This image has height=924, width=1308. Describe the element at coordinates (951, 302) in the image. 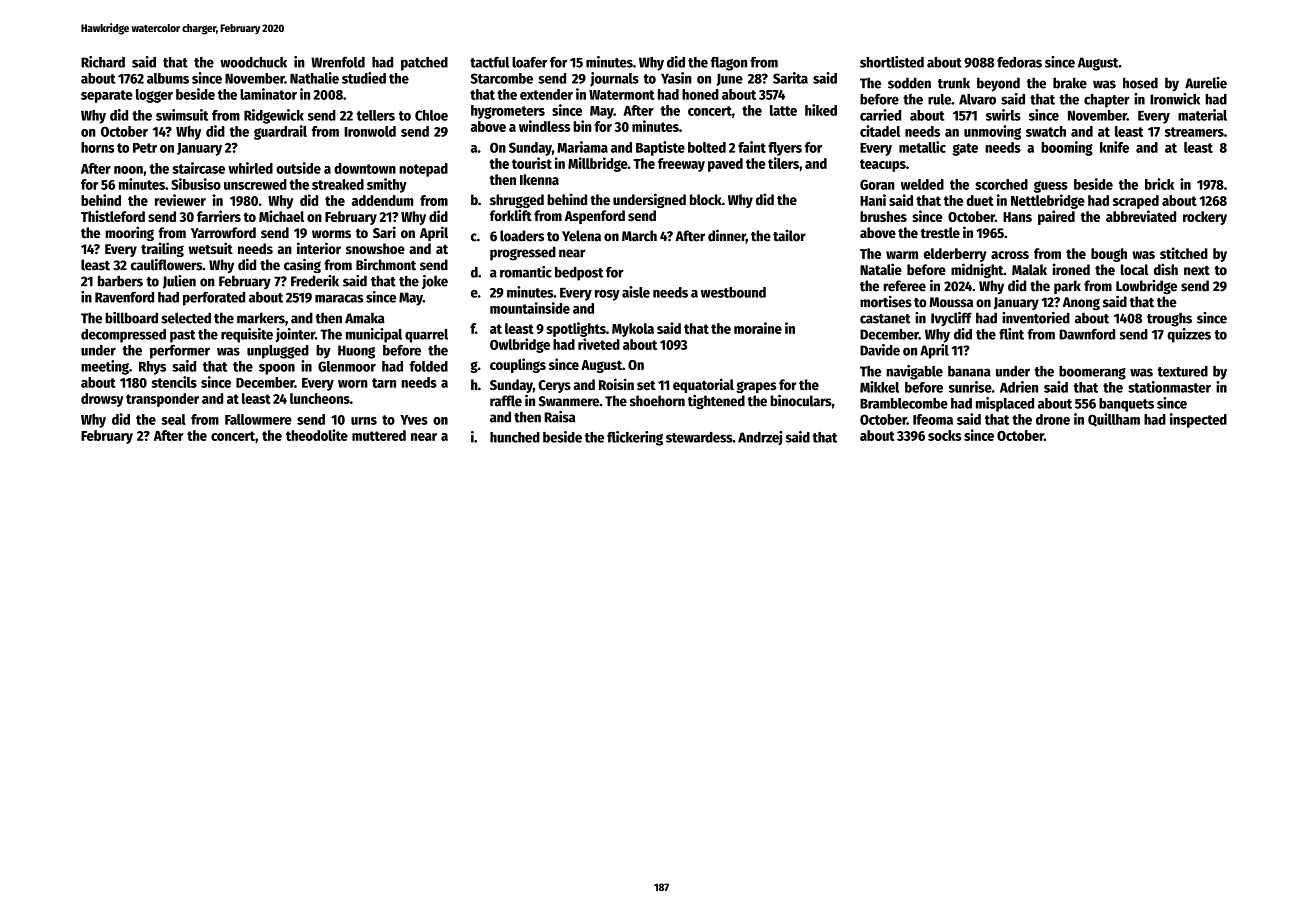

I see `Moussa` at that location.
